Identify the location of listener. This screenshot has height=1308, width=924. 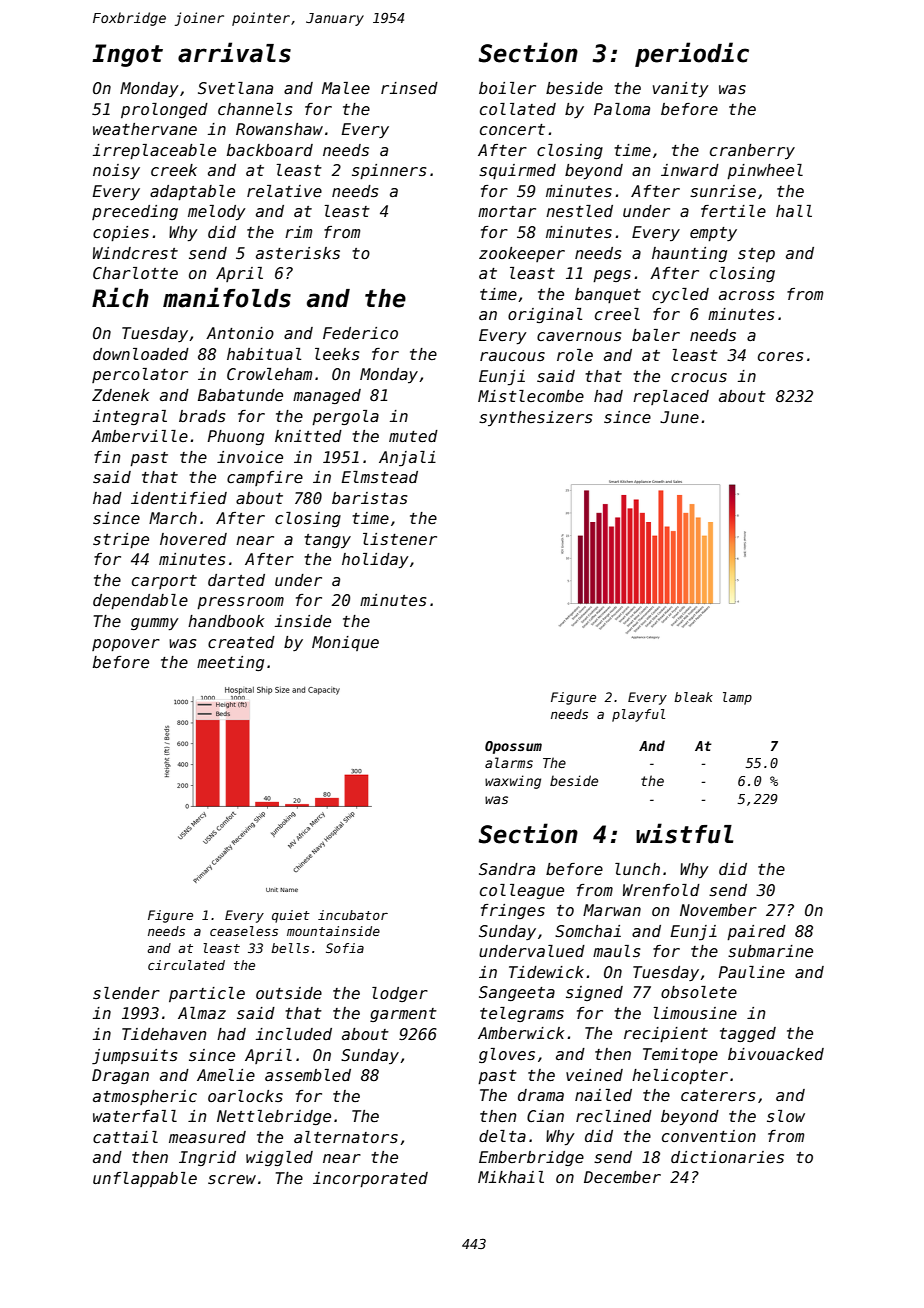
(400, 539).
